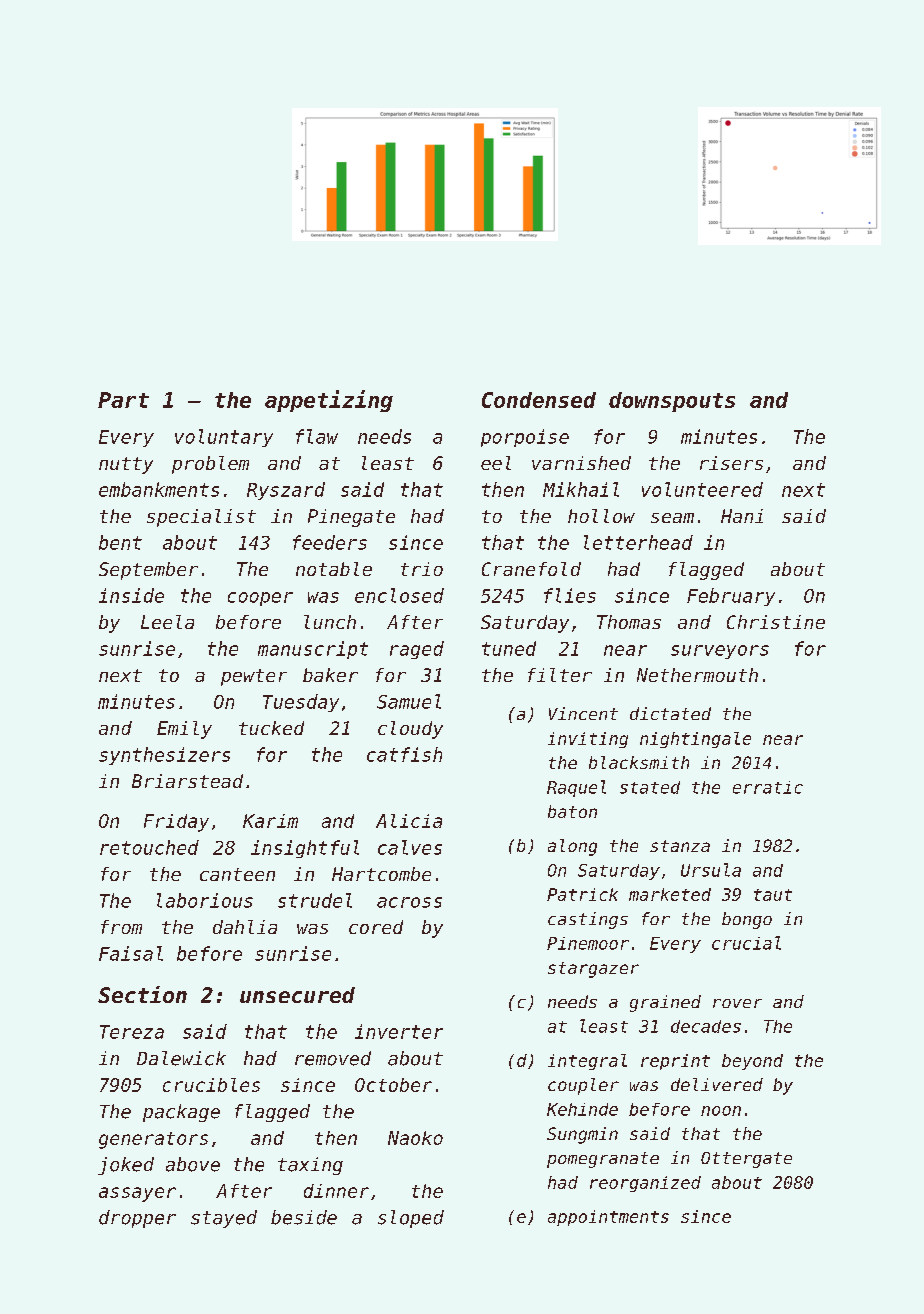  Describe the element at coordinates (187, 781) in the document. I see `Briarstead` at that location.
